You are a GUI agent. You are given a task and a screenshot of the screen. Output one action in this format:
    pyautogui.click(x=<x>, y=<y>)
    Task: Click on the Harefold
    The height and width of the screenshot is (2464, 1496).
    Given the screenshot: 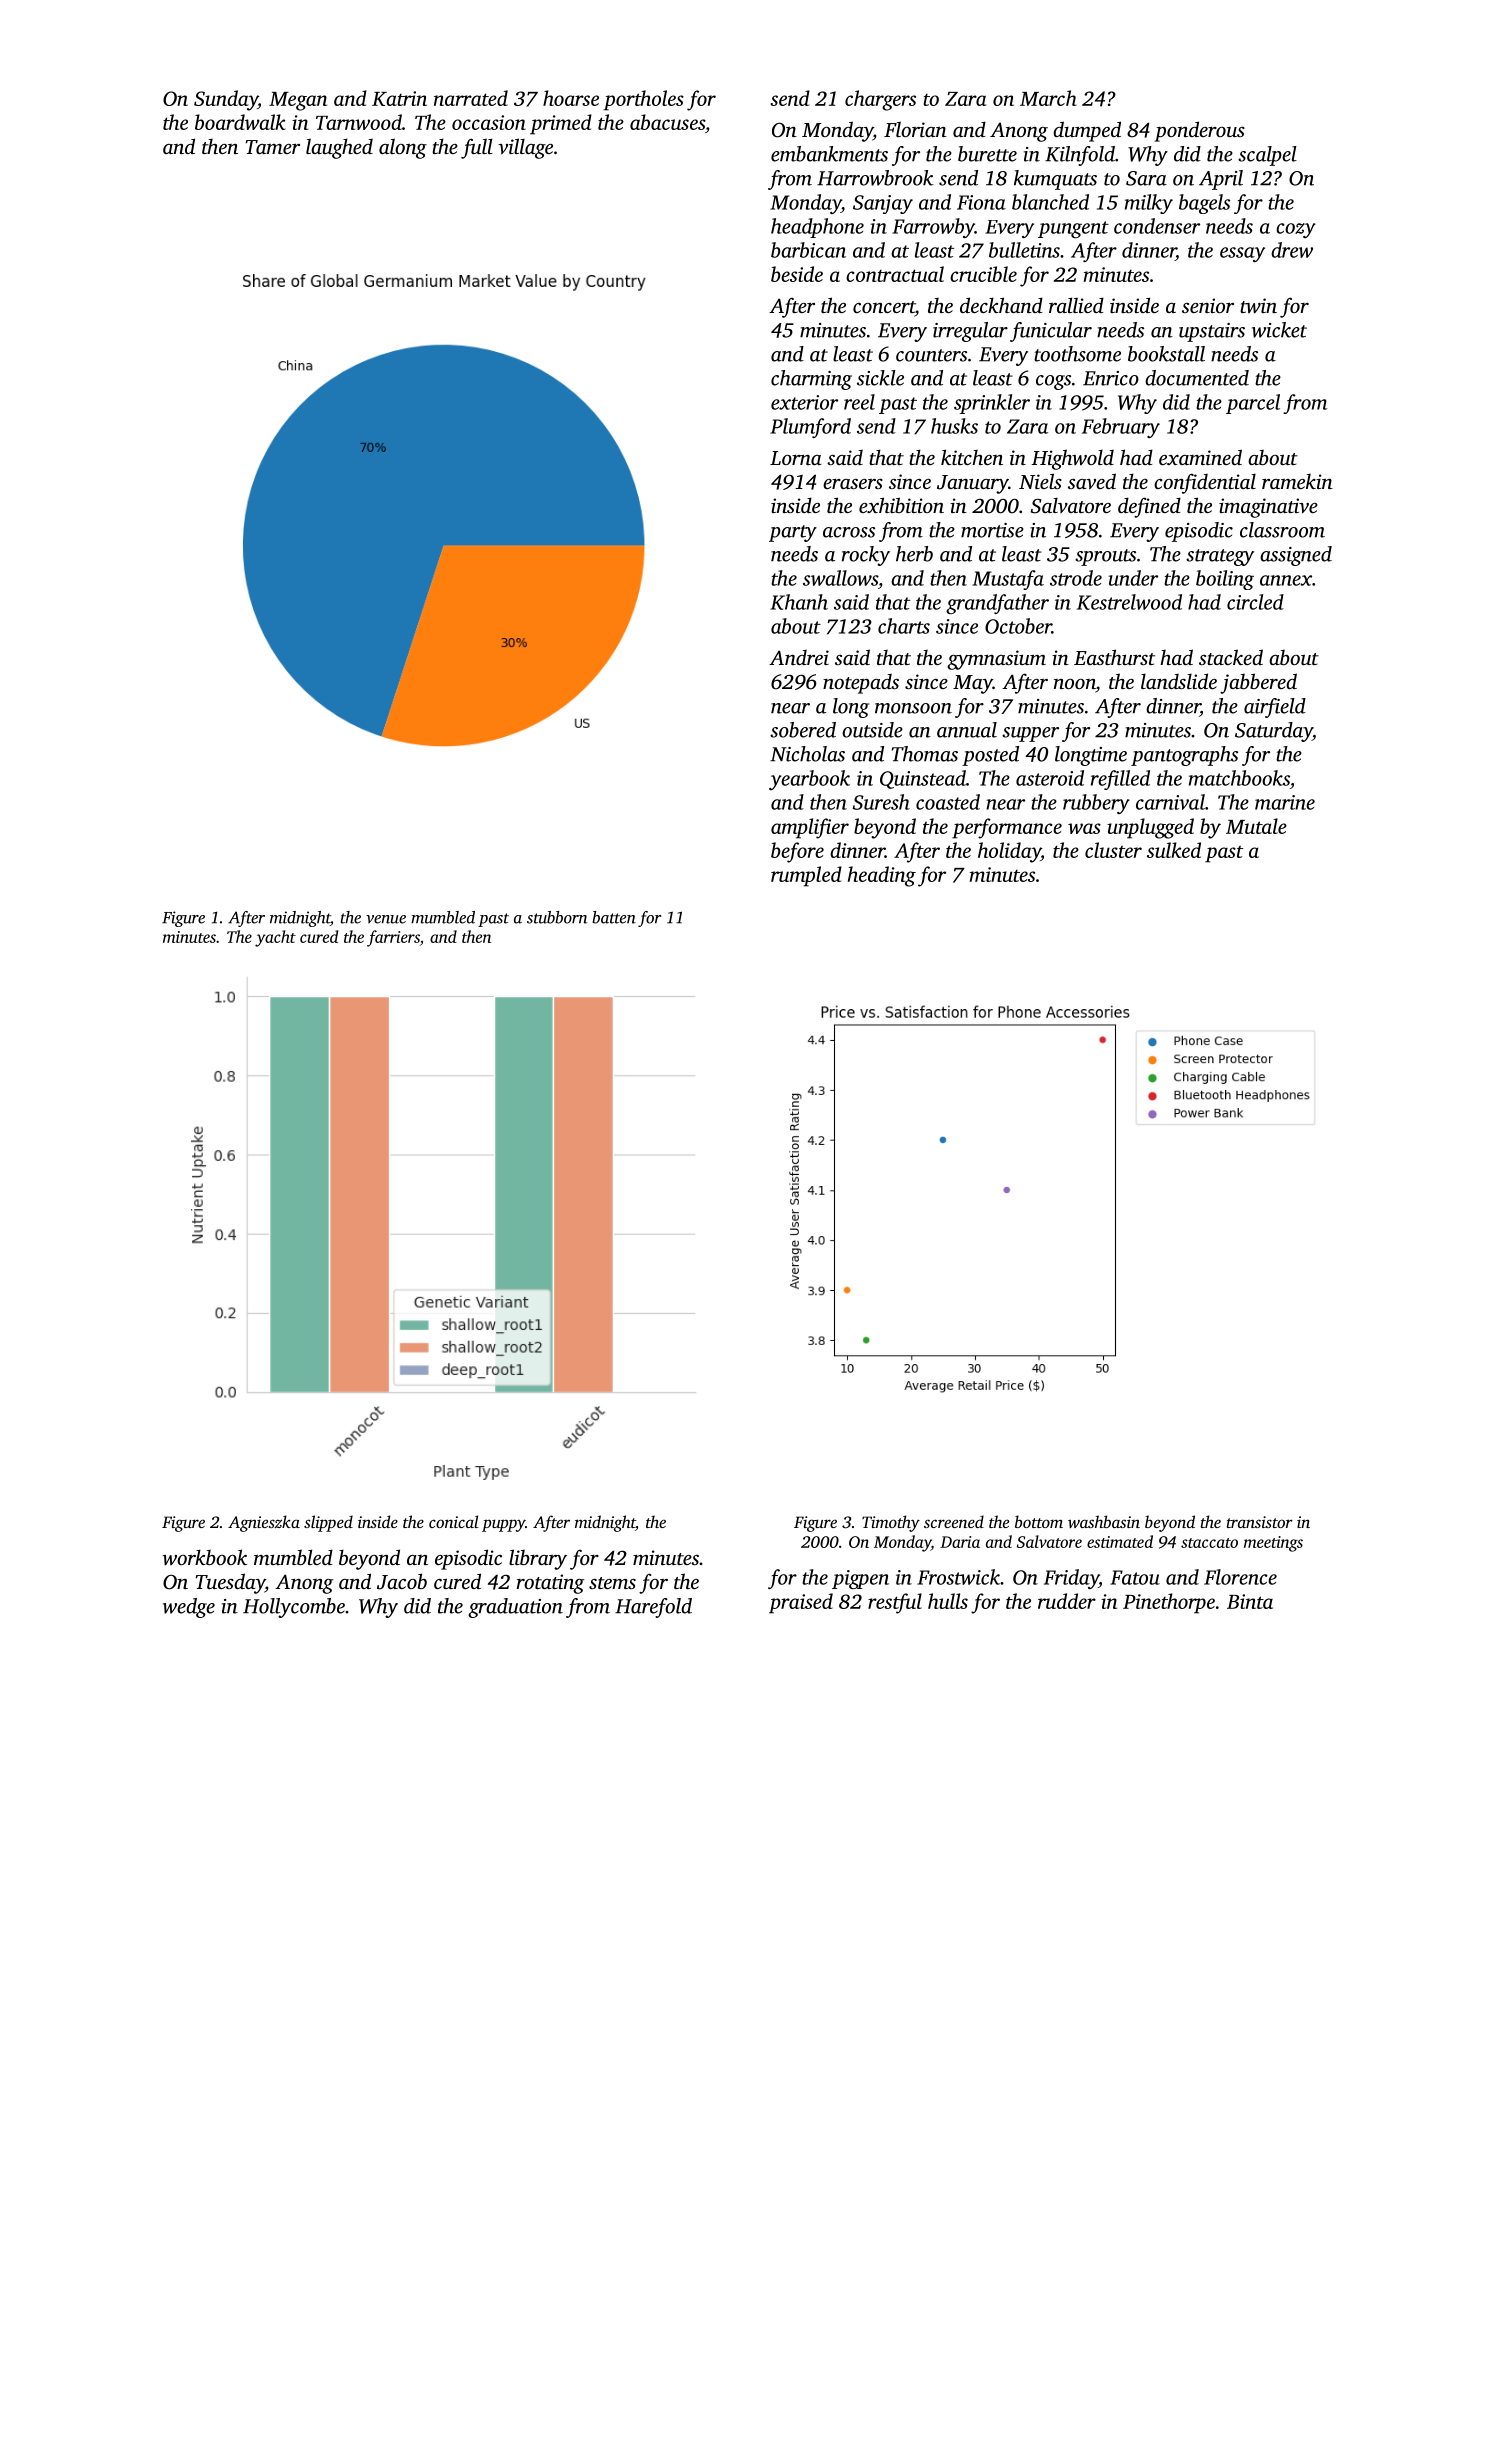 What is the action you would take?
    pyautogui.click(x=653, y=1608)
